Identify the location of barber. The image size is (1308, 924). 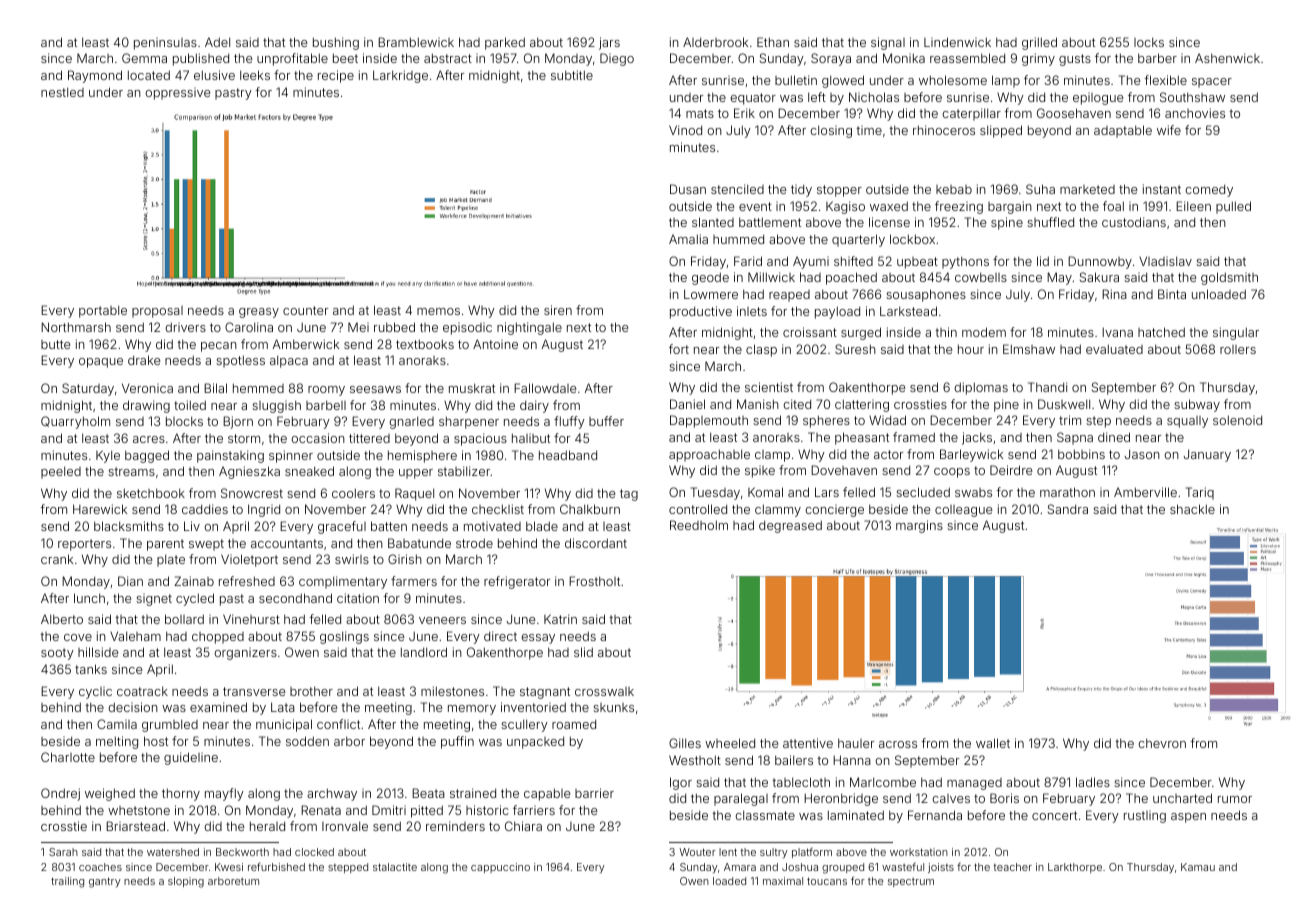
(1157, 58).
